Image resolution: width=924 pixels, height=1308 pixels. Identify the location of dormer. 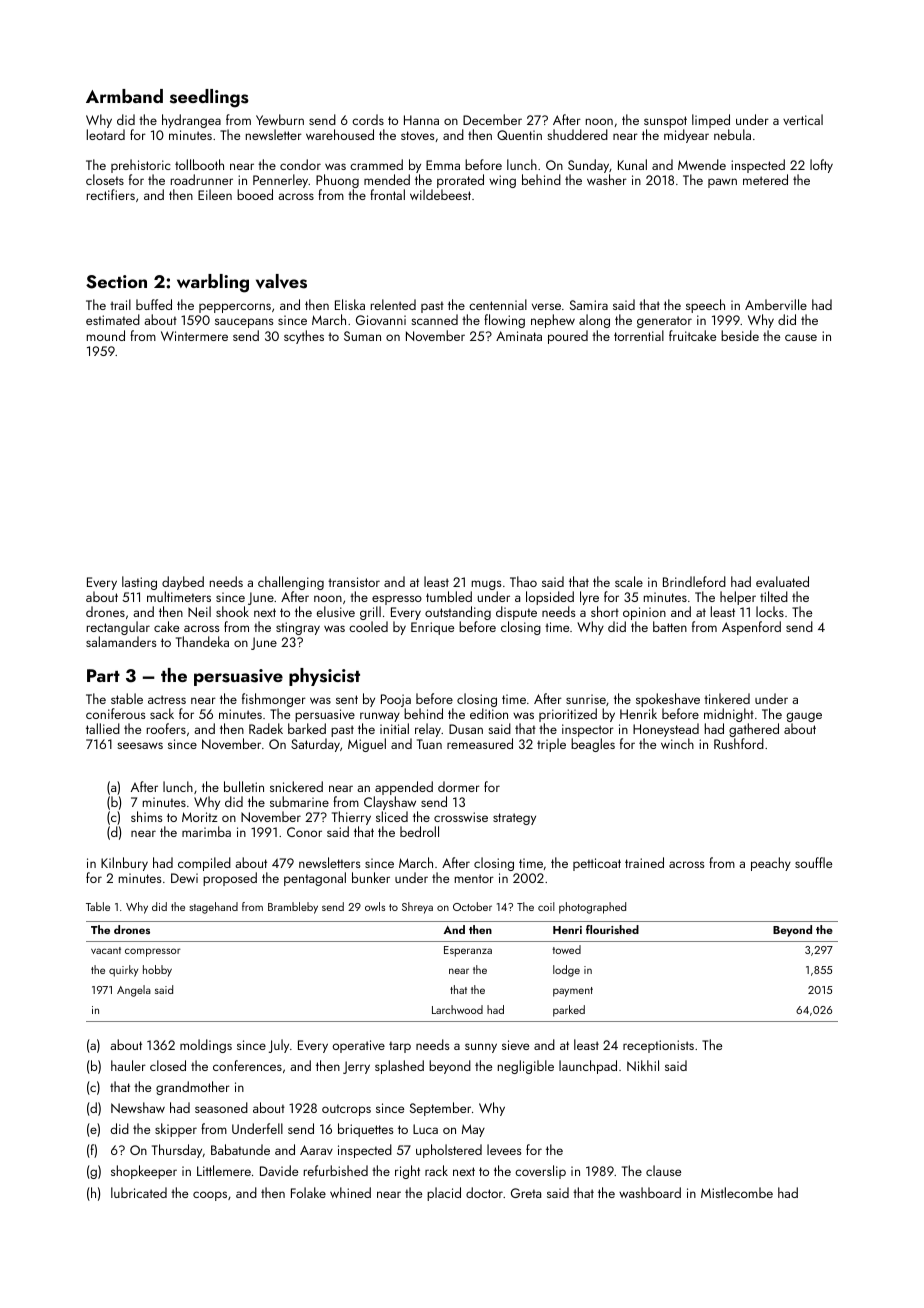
(459, 786).
